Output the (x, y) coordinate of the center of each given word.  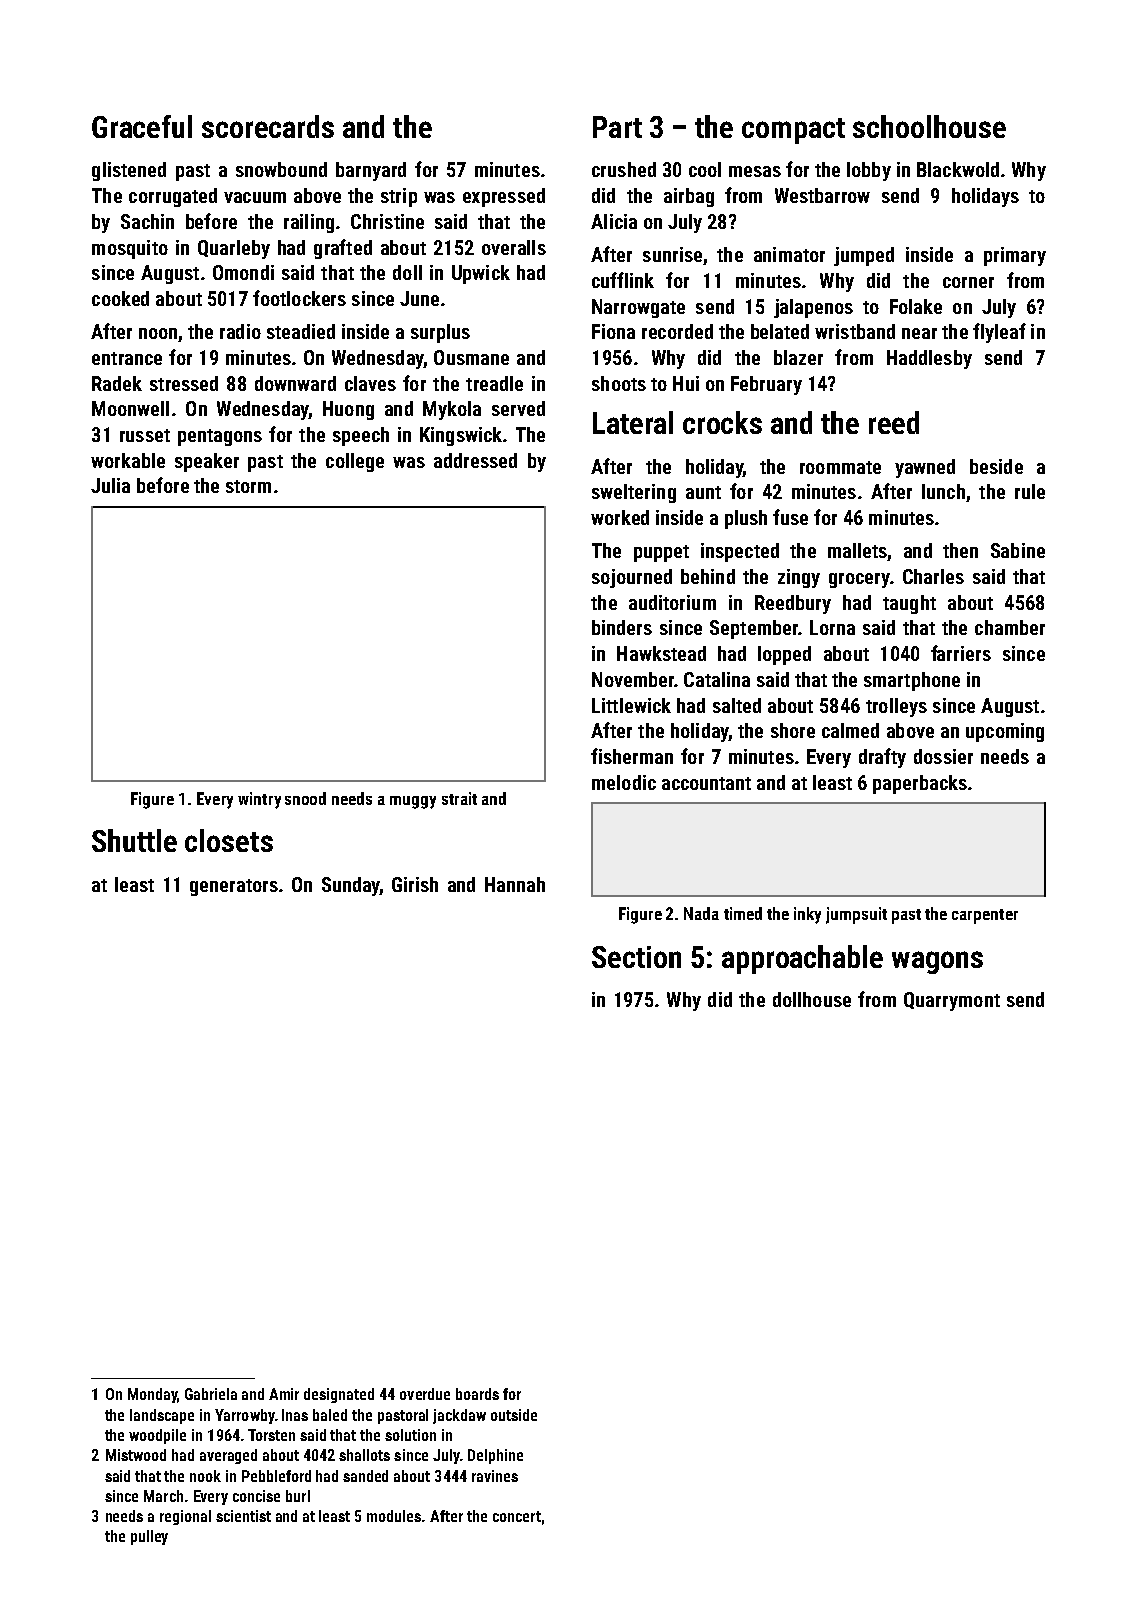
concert (517, 1516)
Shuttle (134, 840)
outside (514, 1415)
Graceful (142, 126)
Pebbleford (276, 1476)
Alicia (614, 221)
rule (1030, 491)
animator (789, 254)
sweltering (634, 493)
